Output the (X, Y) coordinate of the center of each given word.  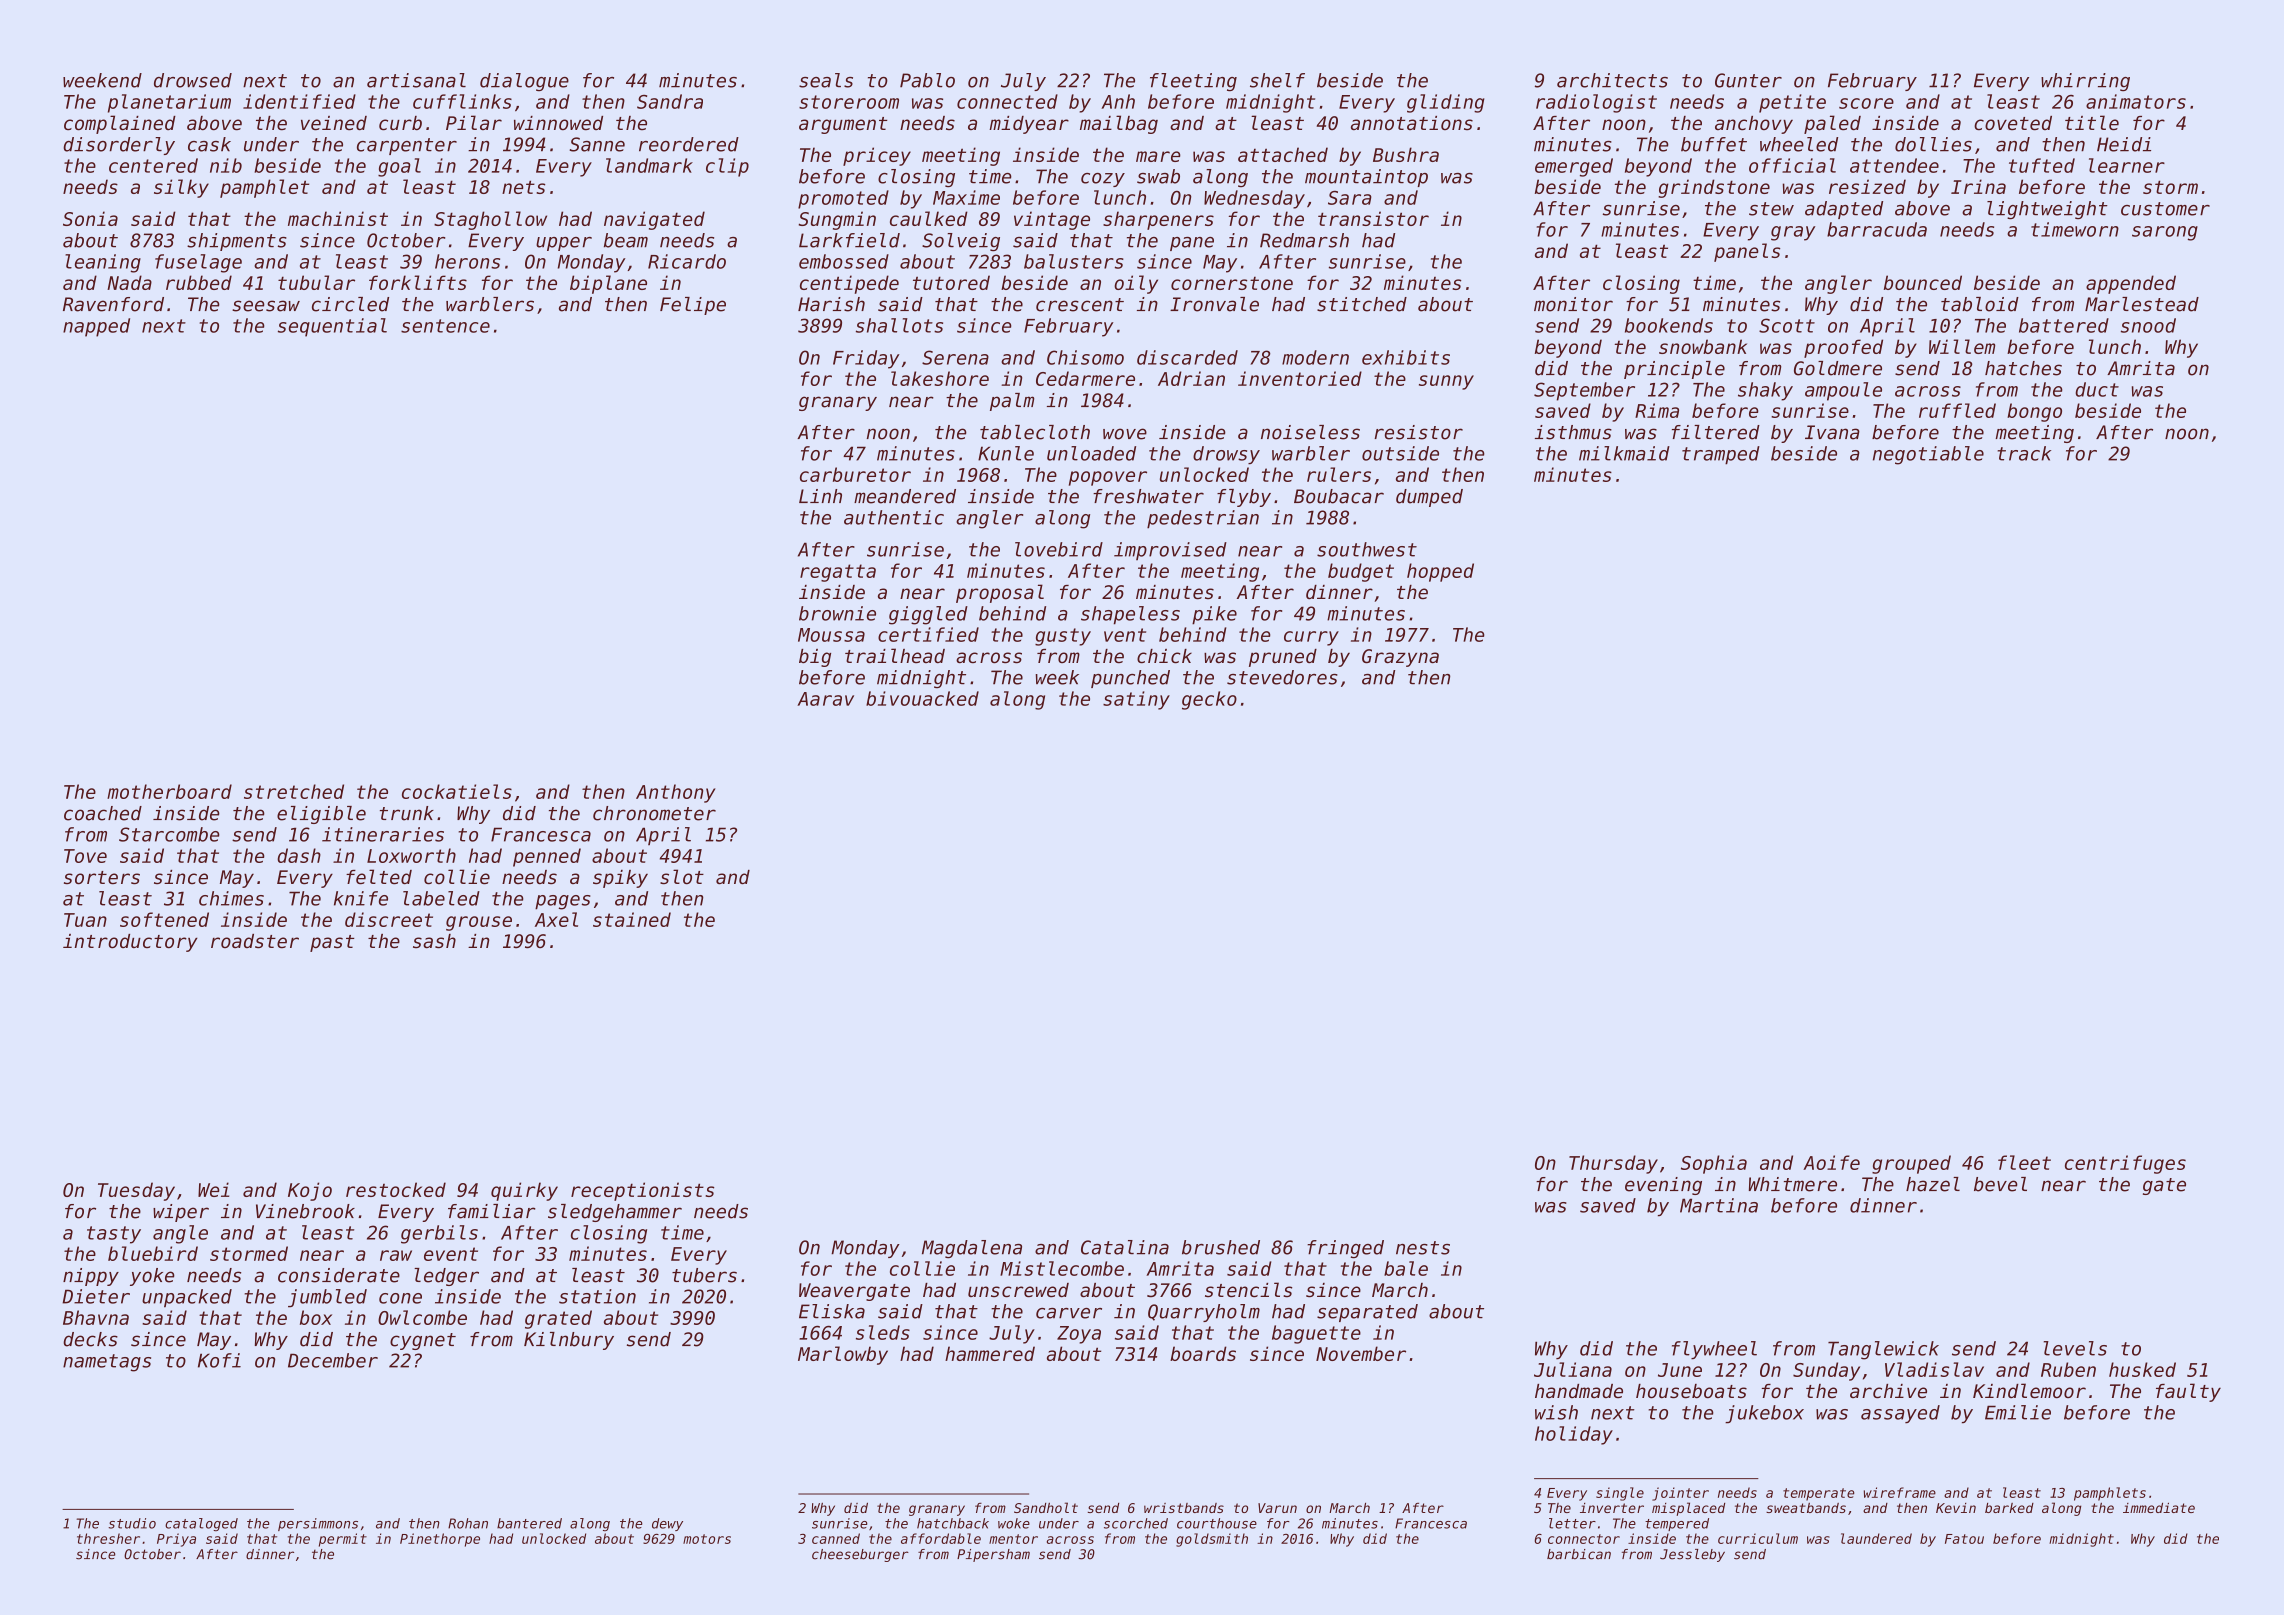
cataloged (201, 1524)
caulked (929, 218)
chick (1164, 656)
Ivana (1832, 432)
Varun (1277, 1508)
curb (400, 123)
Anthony (676, 793)
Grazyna (1400, 658)
